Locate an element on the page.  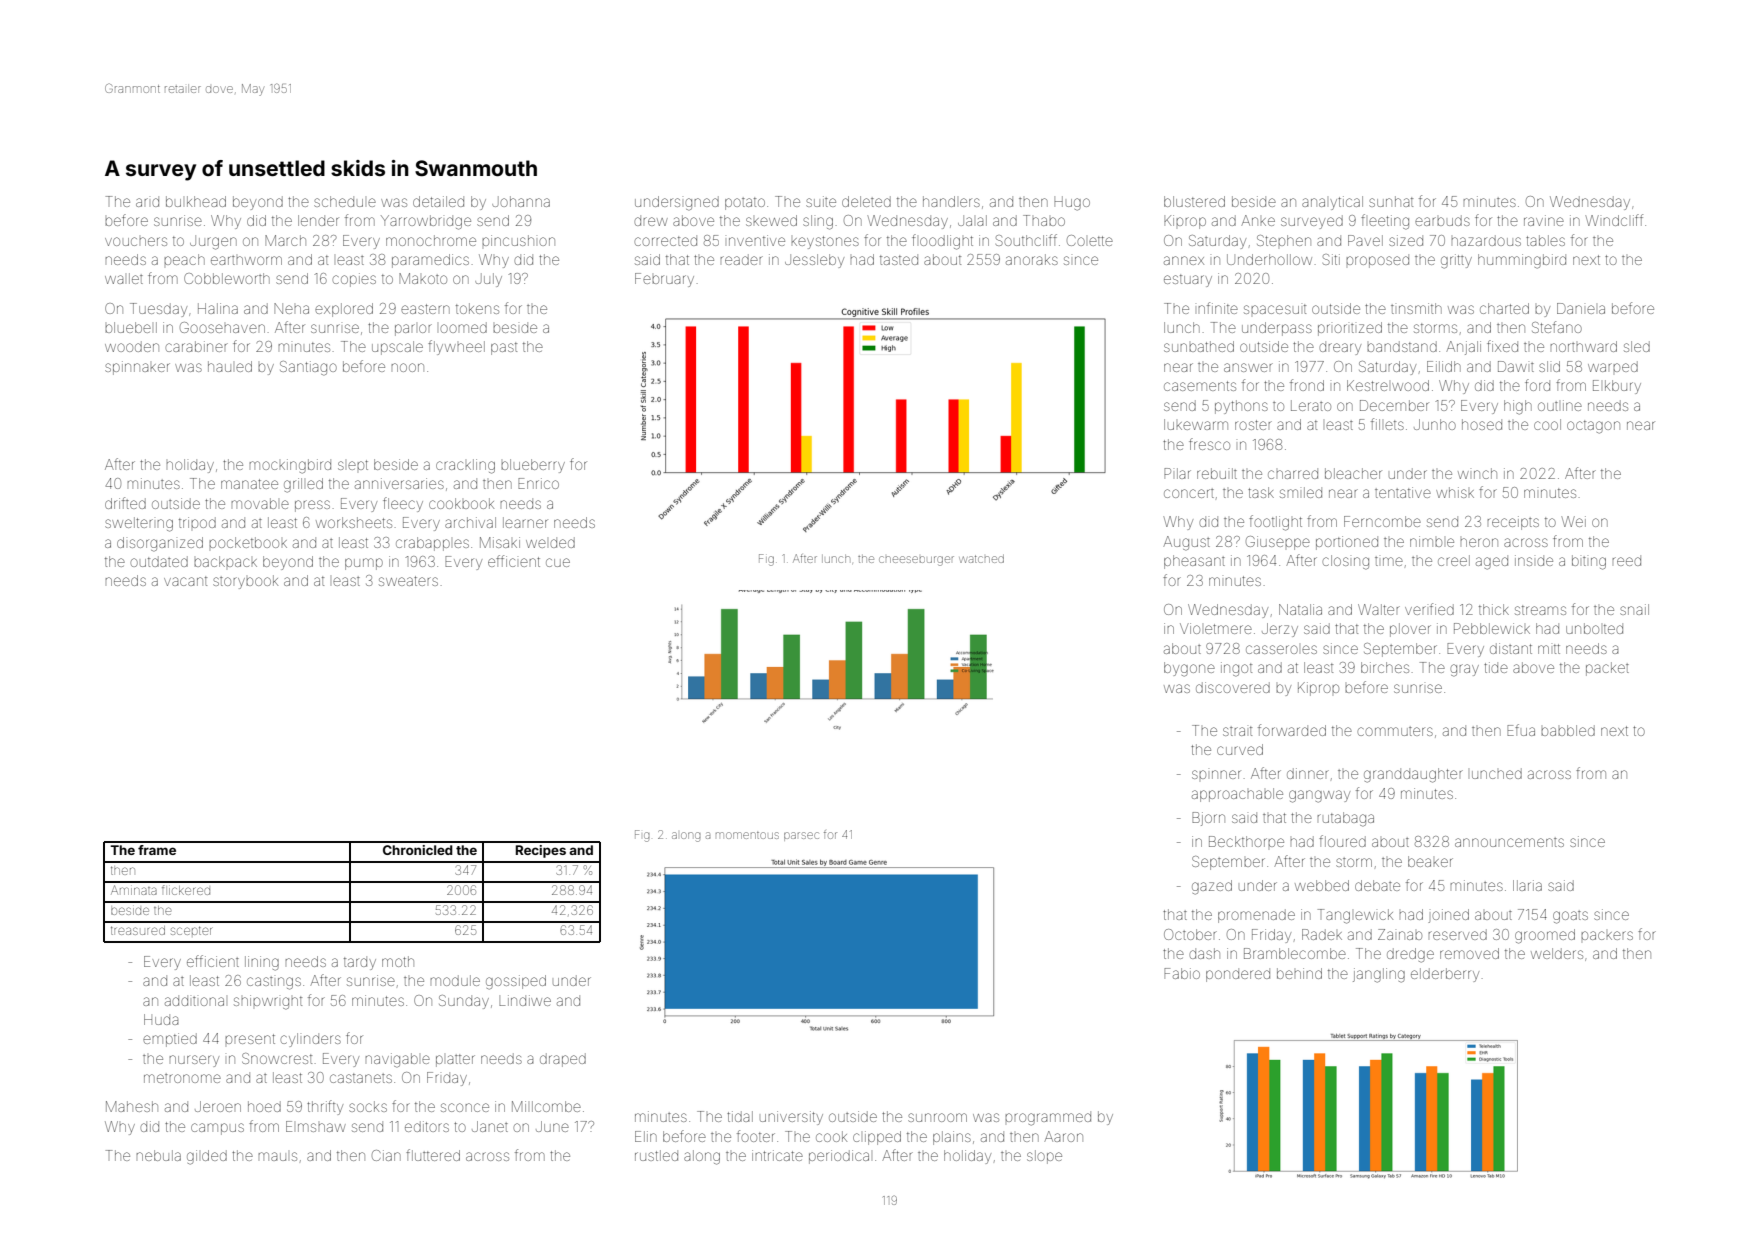
programmed is located at coordinates (1048, 1118).
